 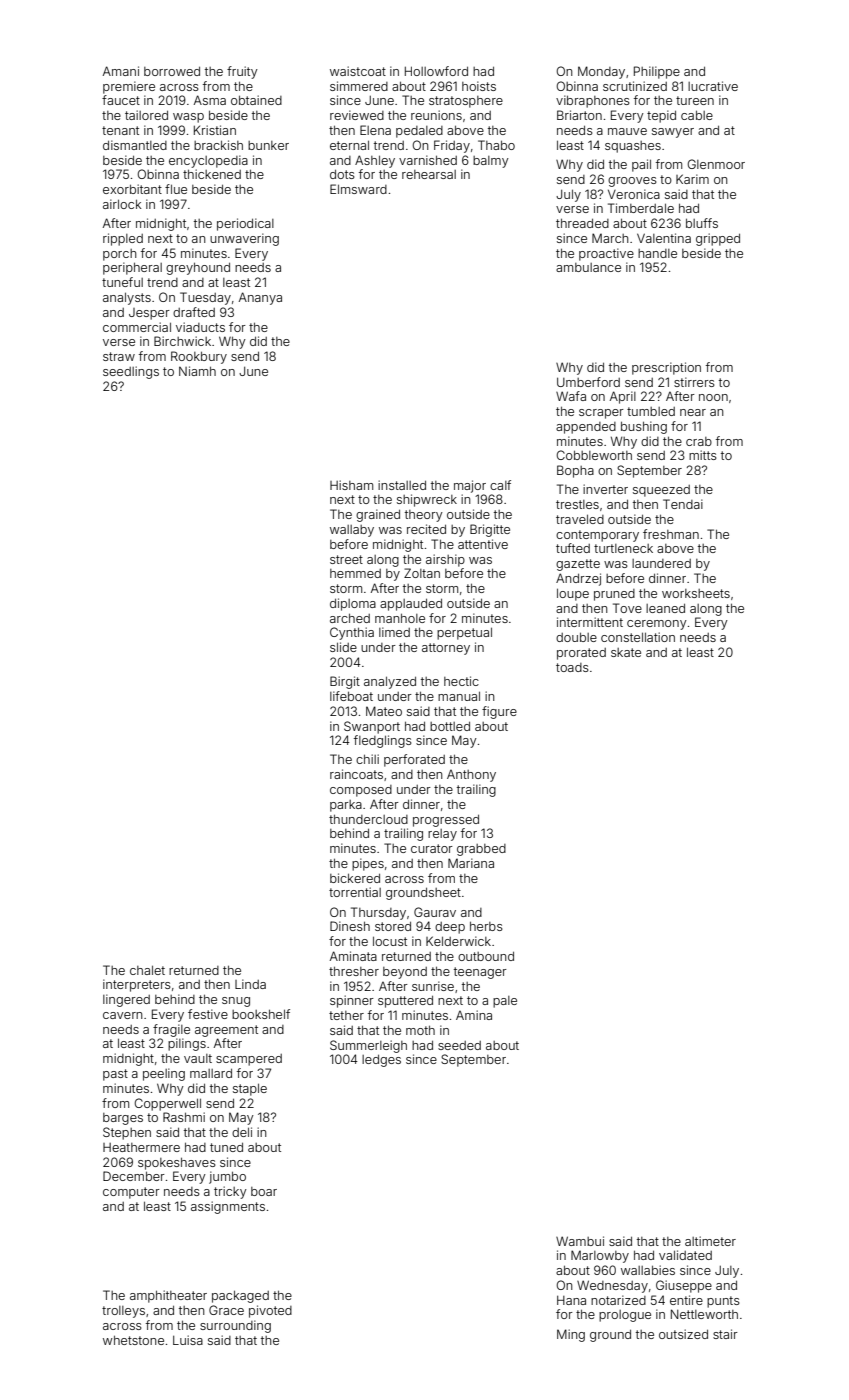 What do you see at coordinates (197, 371) in the screenshot?
I see `Niamh` at bounding box center [197, 371].
